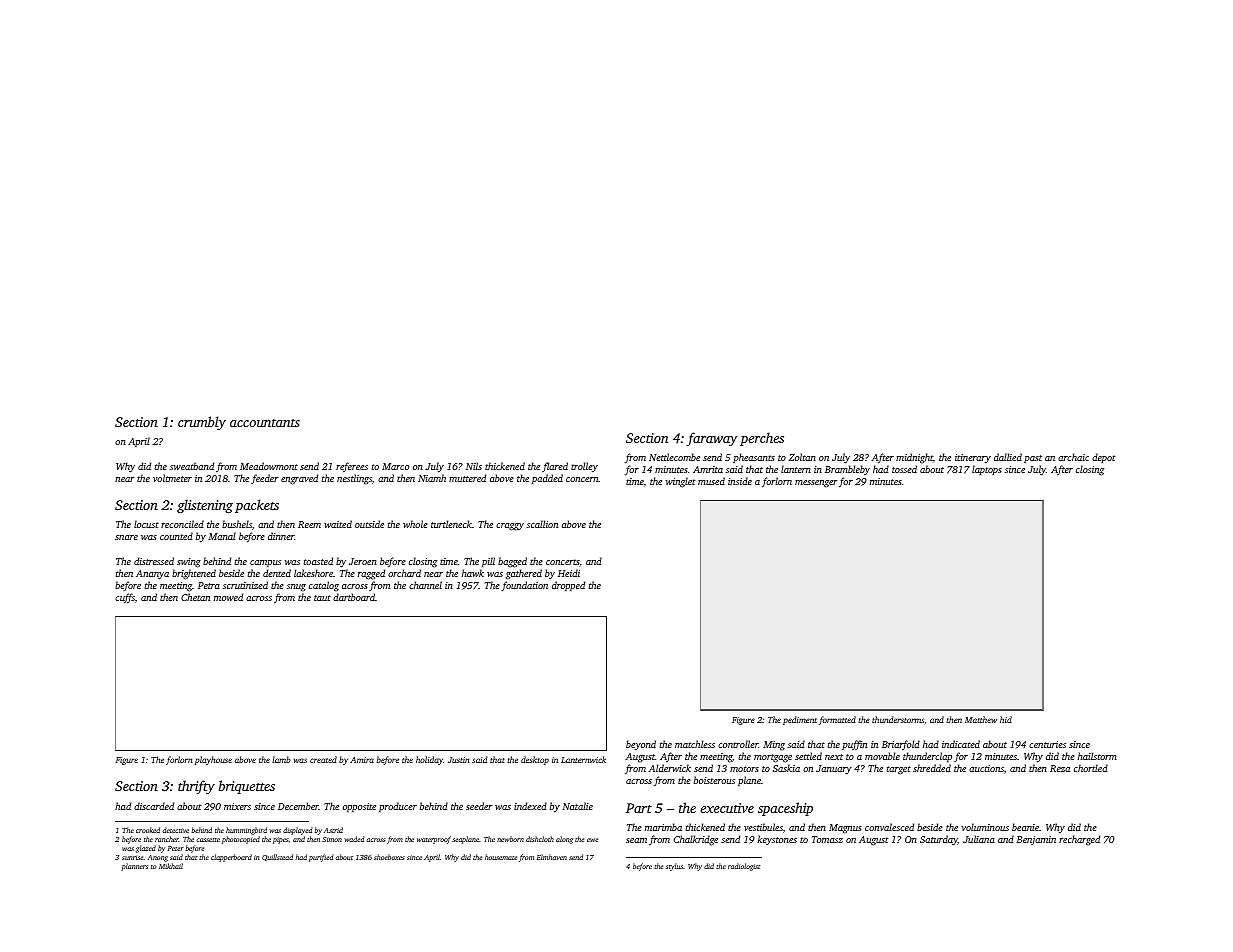 The height and width of the screenshot is (952, 1233). Describe the element at coordinates (134, 867) in the screenshot. I see `planners` at that location.
